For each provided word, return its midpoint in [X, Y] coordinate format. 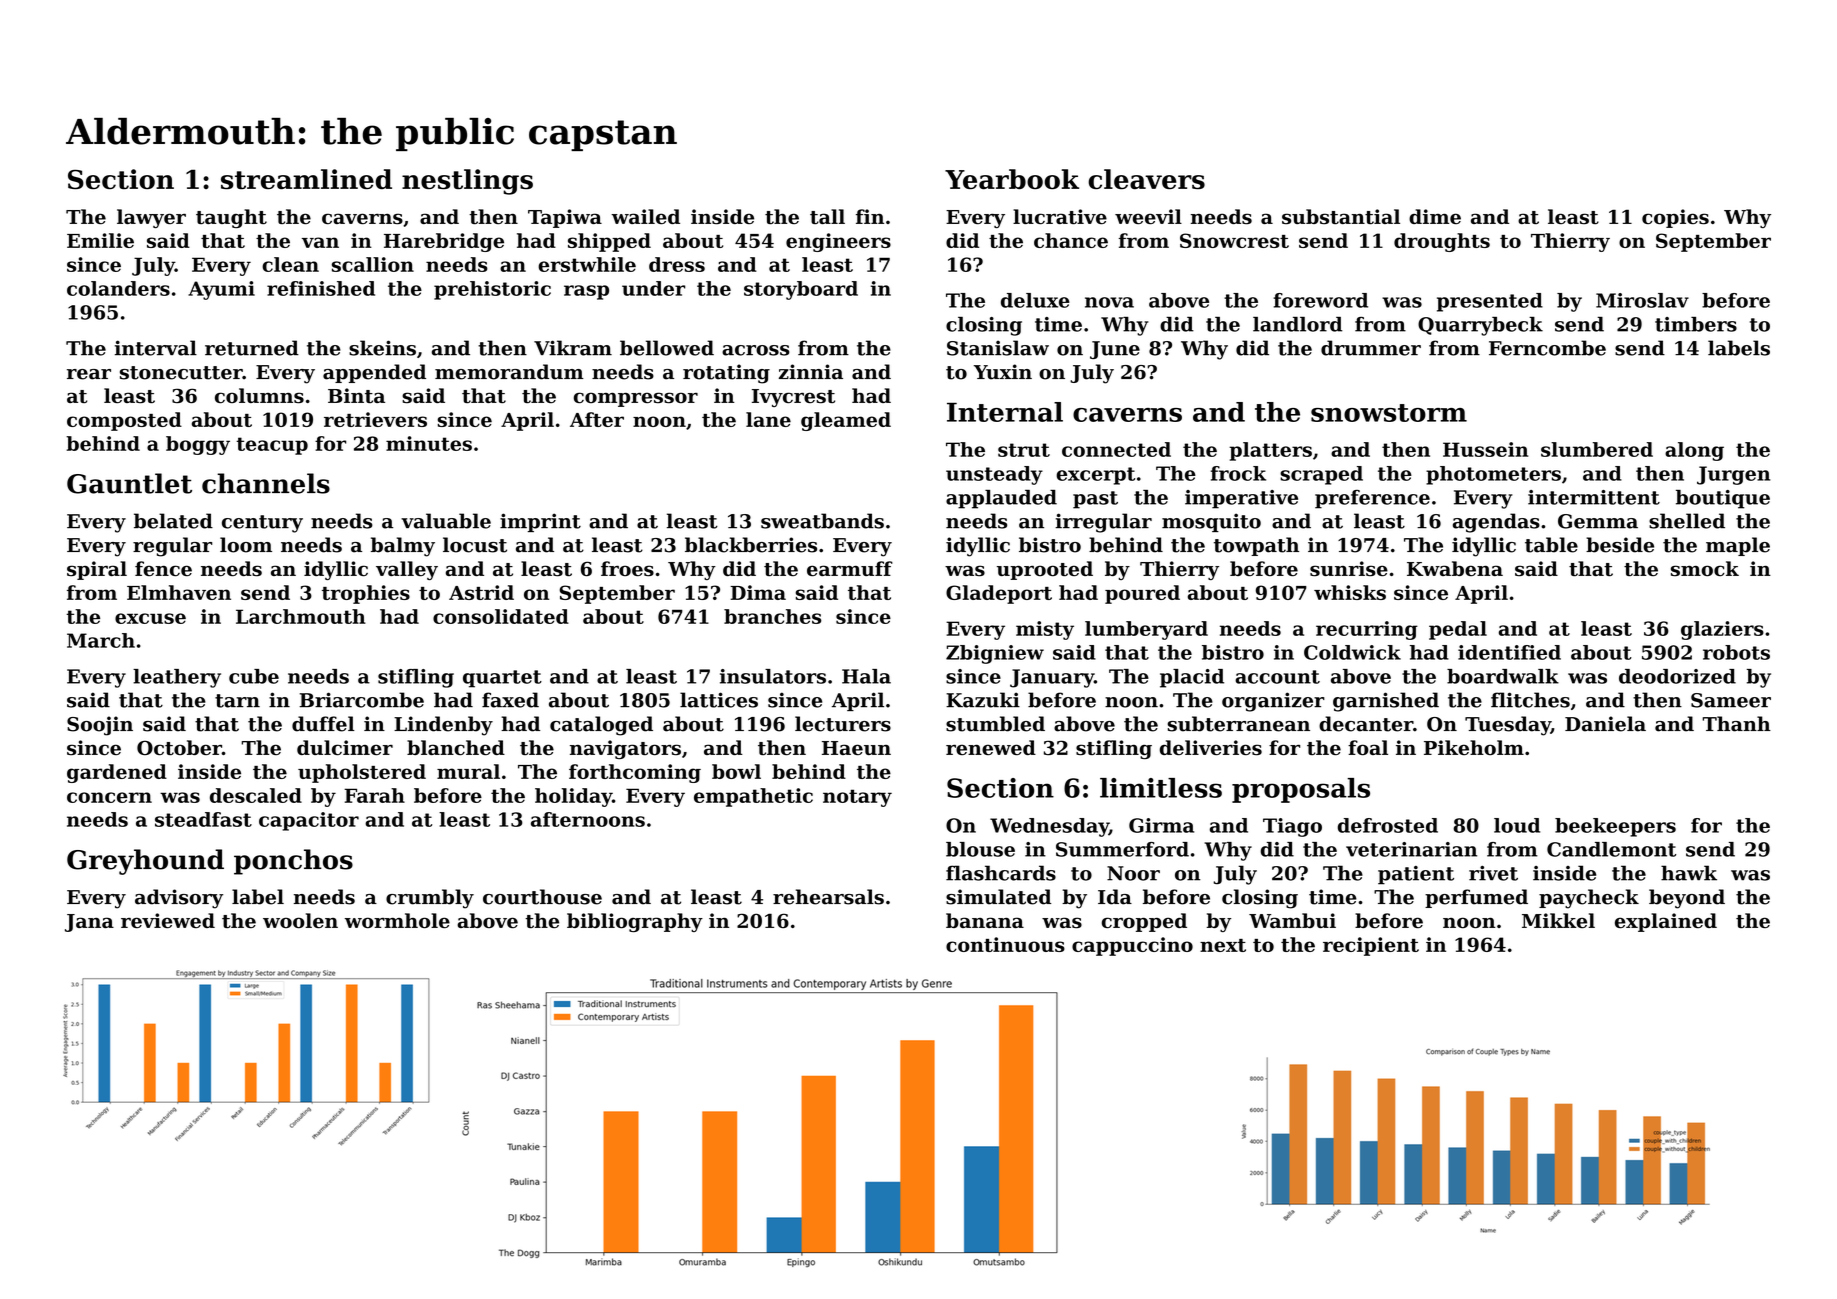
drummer [1371, 348]
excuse [150, 618]
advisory [179, 899]
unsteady [994, 475]
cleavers [1146, 179]
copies [1675, 218]
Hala [866, 676]
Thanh [1736, 724]
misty [1045, 630]
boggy [198, 445]
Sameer [1731, 700]
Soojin [100, 726]
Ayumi [221, 290]
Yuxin [1003, 372]
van [320, 242]
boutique [1723, 499]
